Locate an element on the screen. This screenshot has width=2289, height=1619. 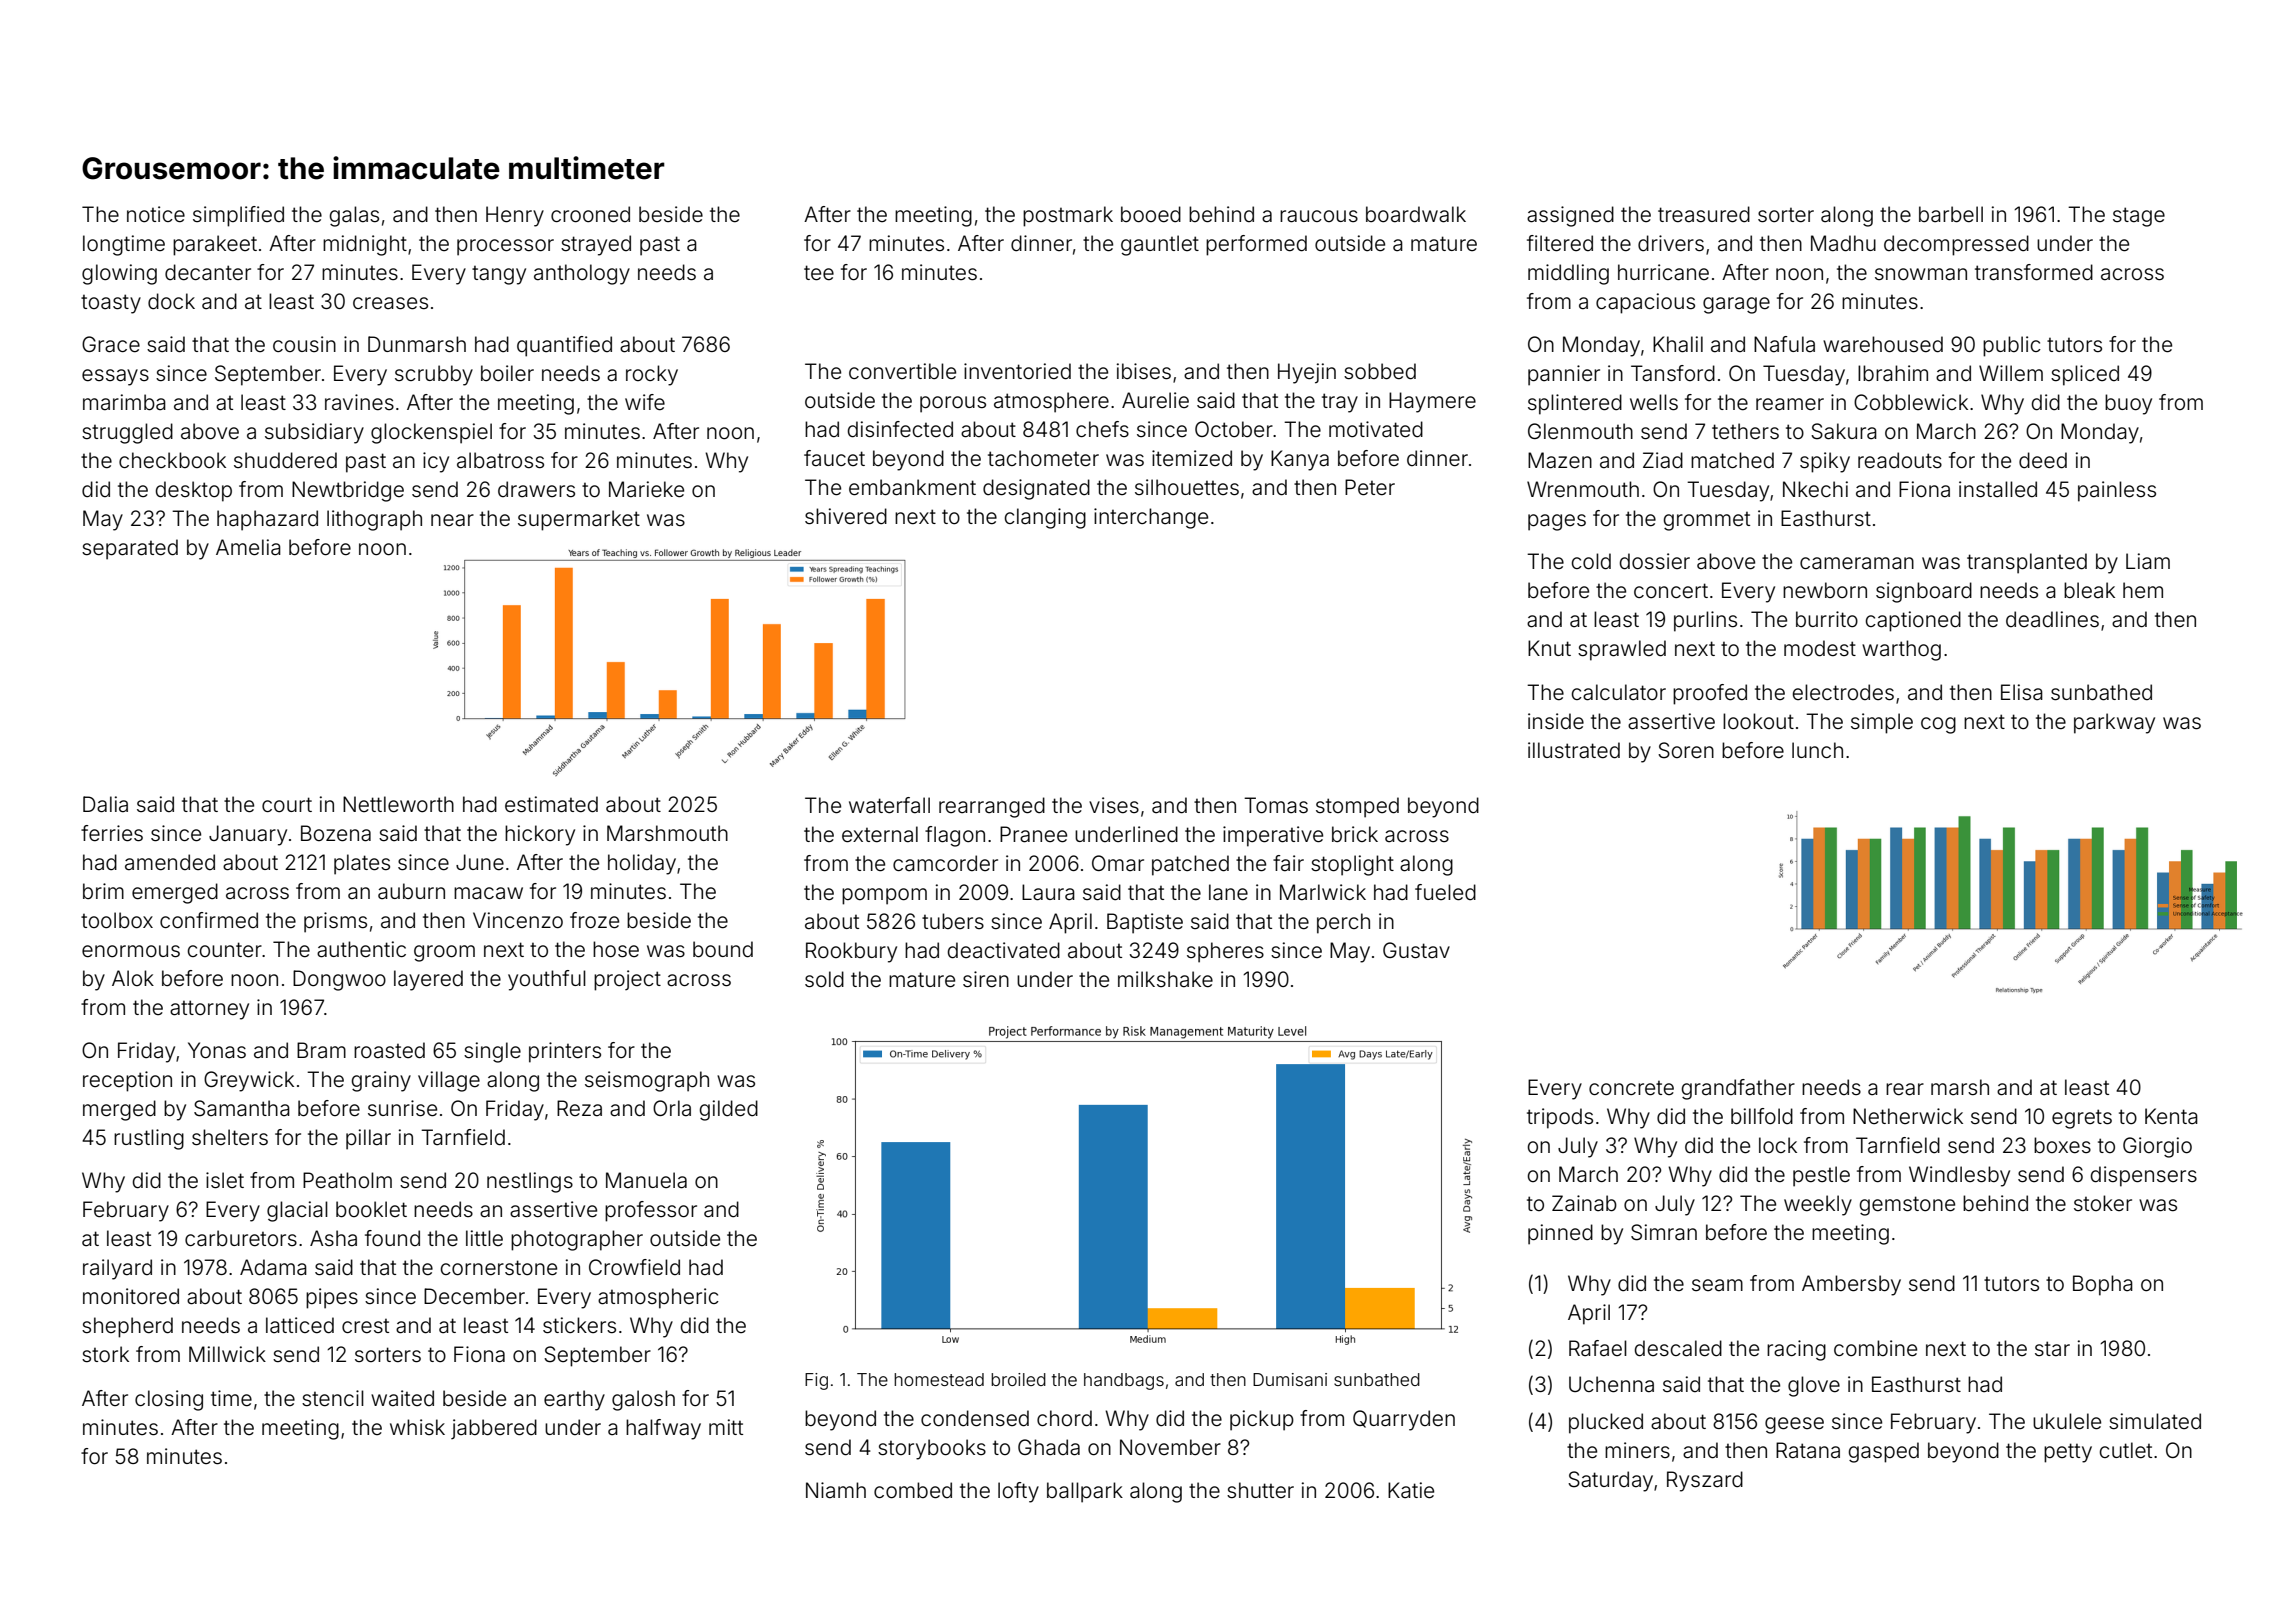
Ryszard is located at coordinates (1705, 1481).
